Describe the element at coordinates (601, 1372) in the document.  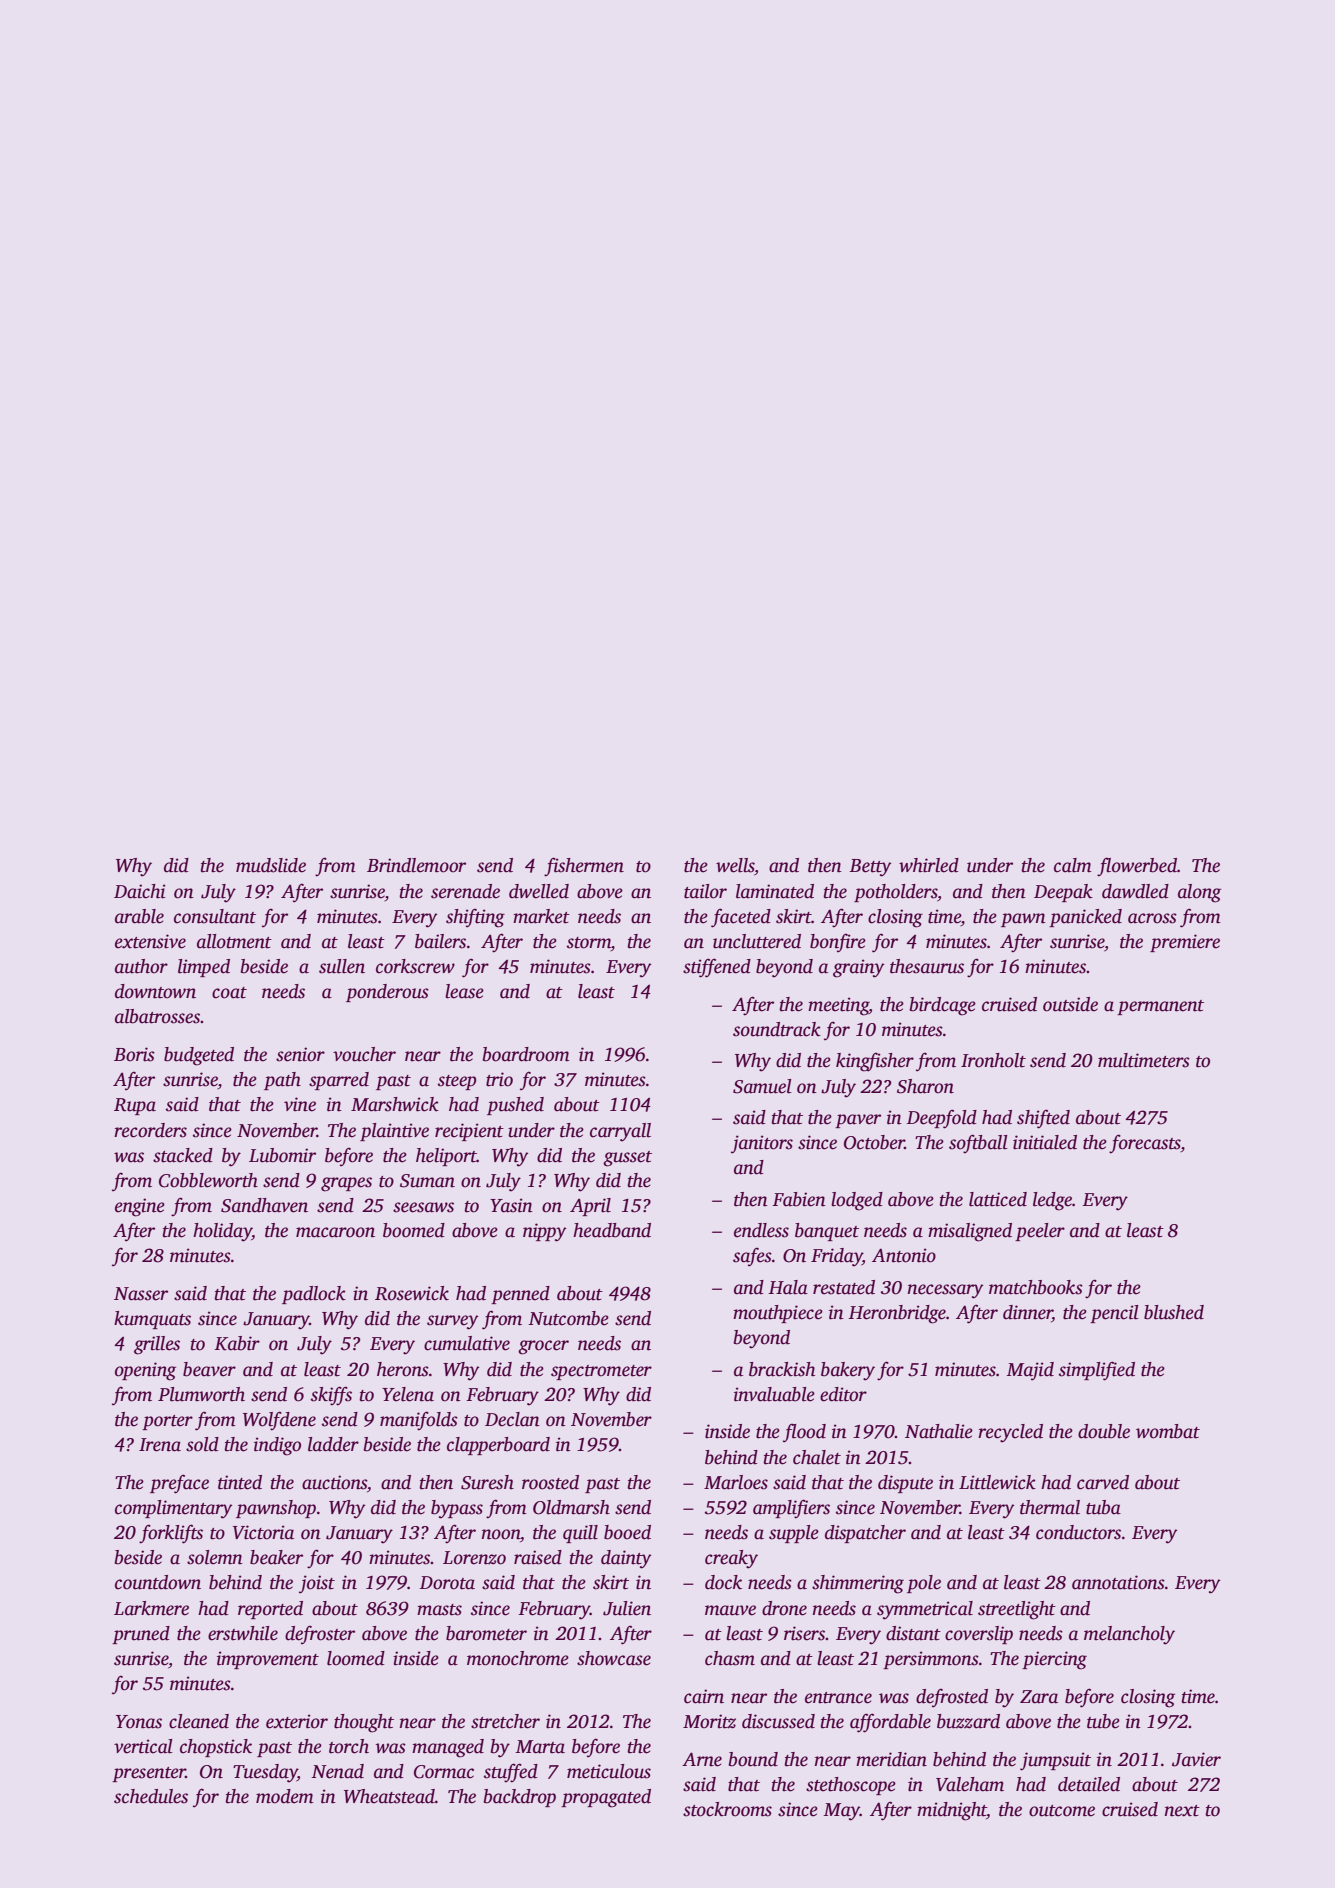
I see `spectrometer` at that location.
